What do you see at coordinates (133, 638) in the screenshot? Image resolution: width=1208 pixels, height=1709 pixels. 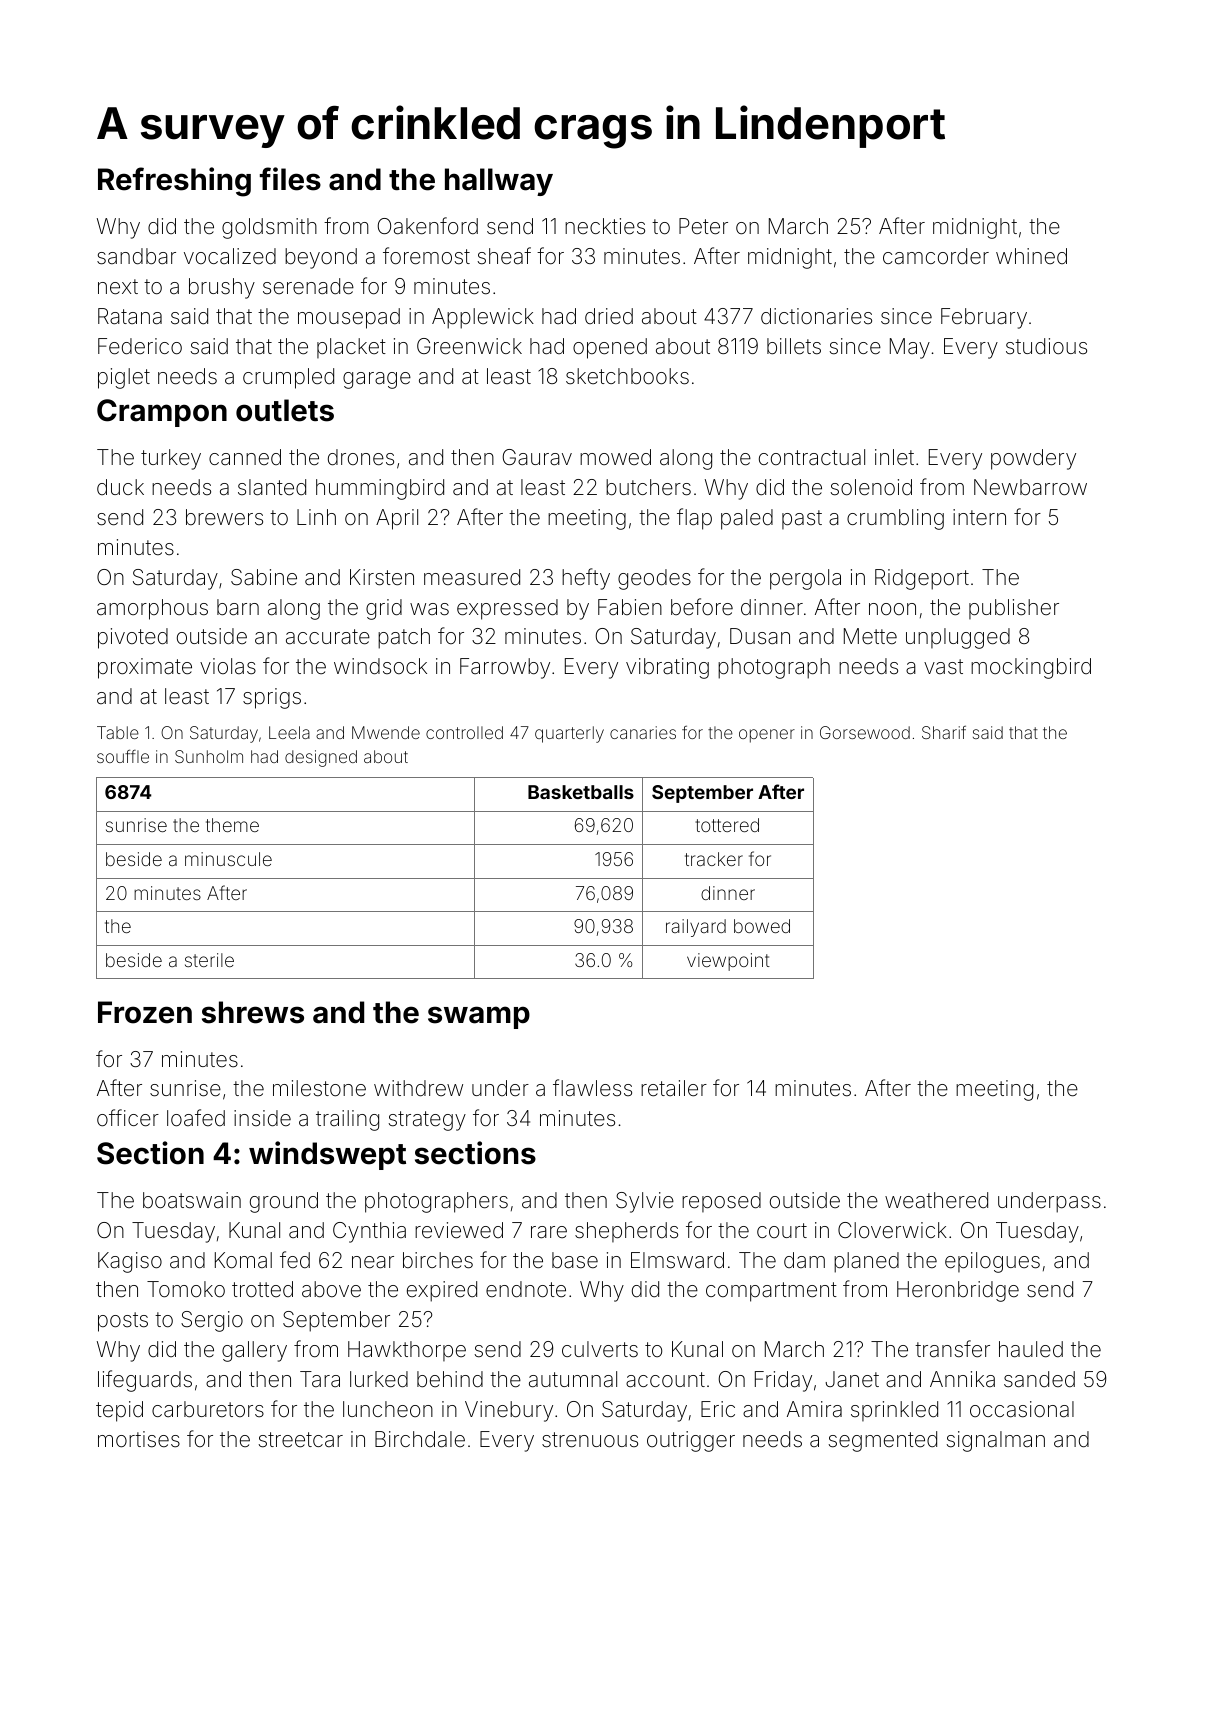 I see `pivoted` at bounding box center [133, 638].
